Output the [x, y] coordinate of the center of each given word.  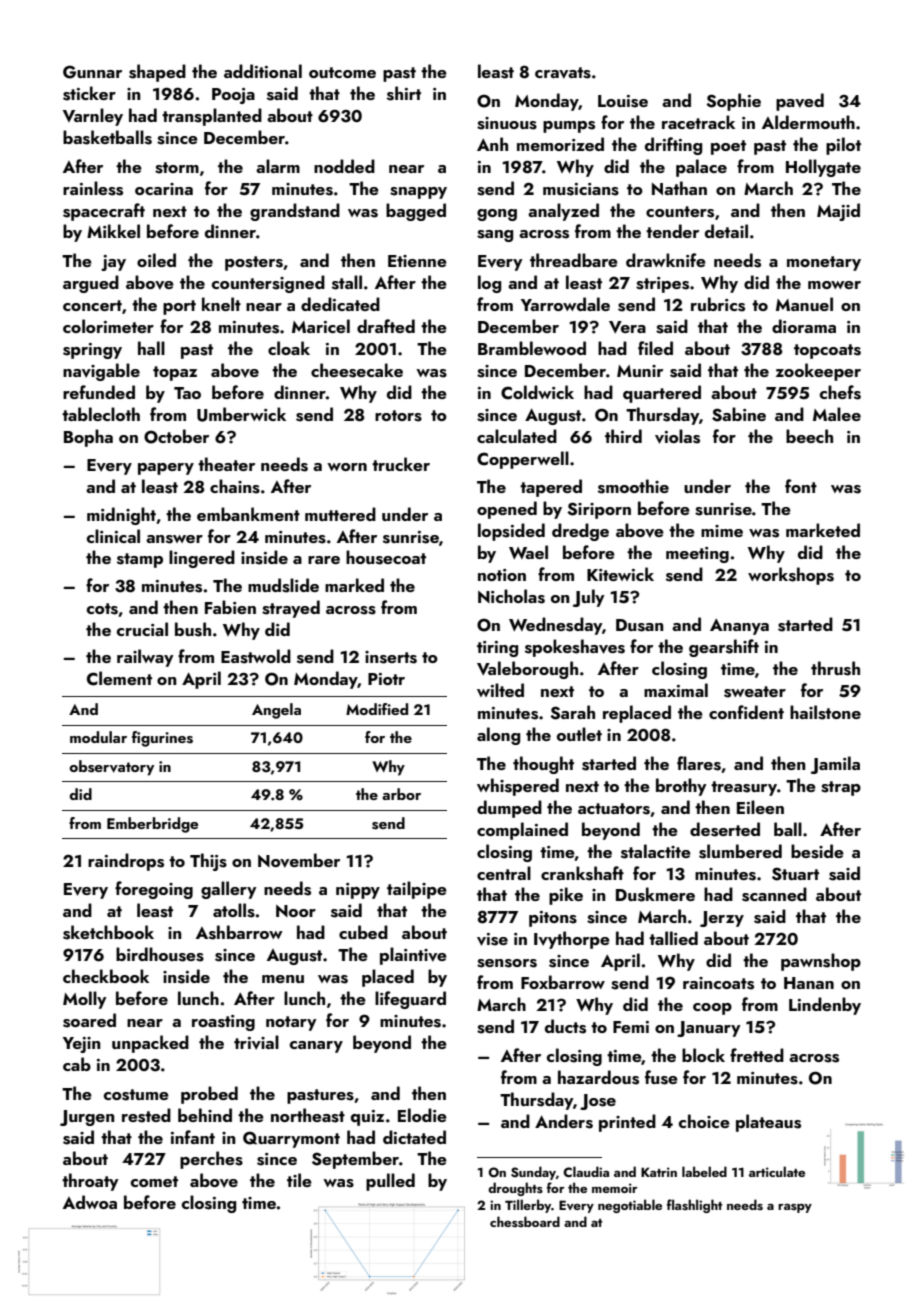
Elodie [422, 1115]
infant [193, 1137]
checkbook [106, 976]
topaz [175, 373]
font [801, 486]
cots [102, 609]
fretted [757, 1055]
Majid [838, 212]
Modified [377, 709]
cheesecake [357, 370]
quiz [367, 1118]
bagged [416, 212]
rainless [93, 188]
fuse [661, 1077]
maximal [676, 690]
